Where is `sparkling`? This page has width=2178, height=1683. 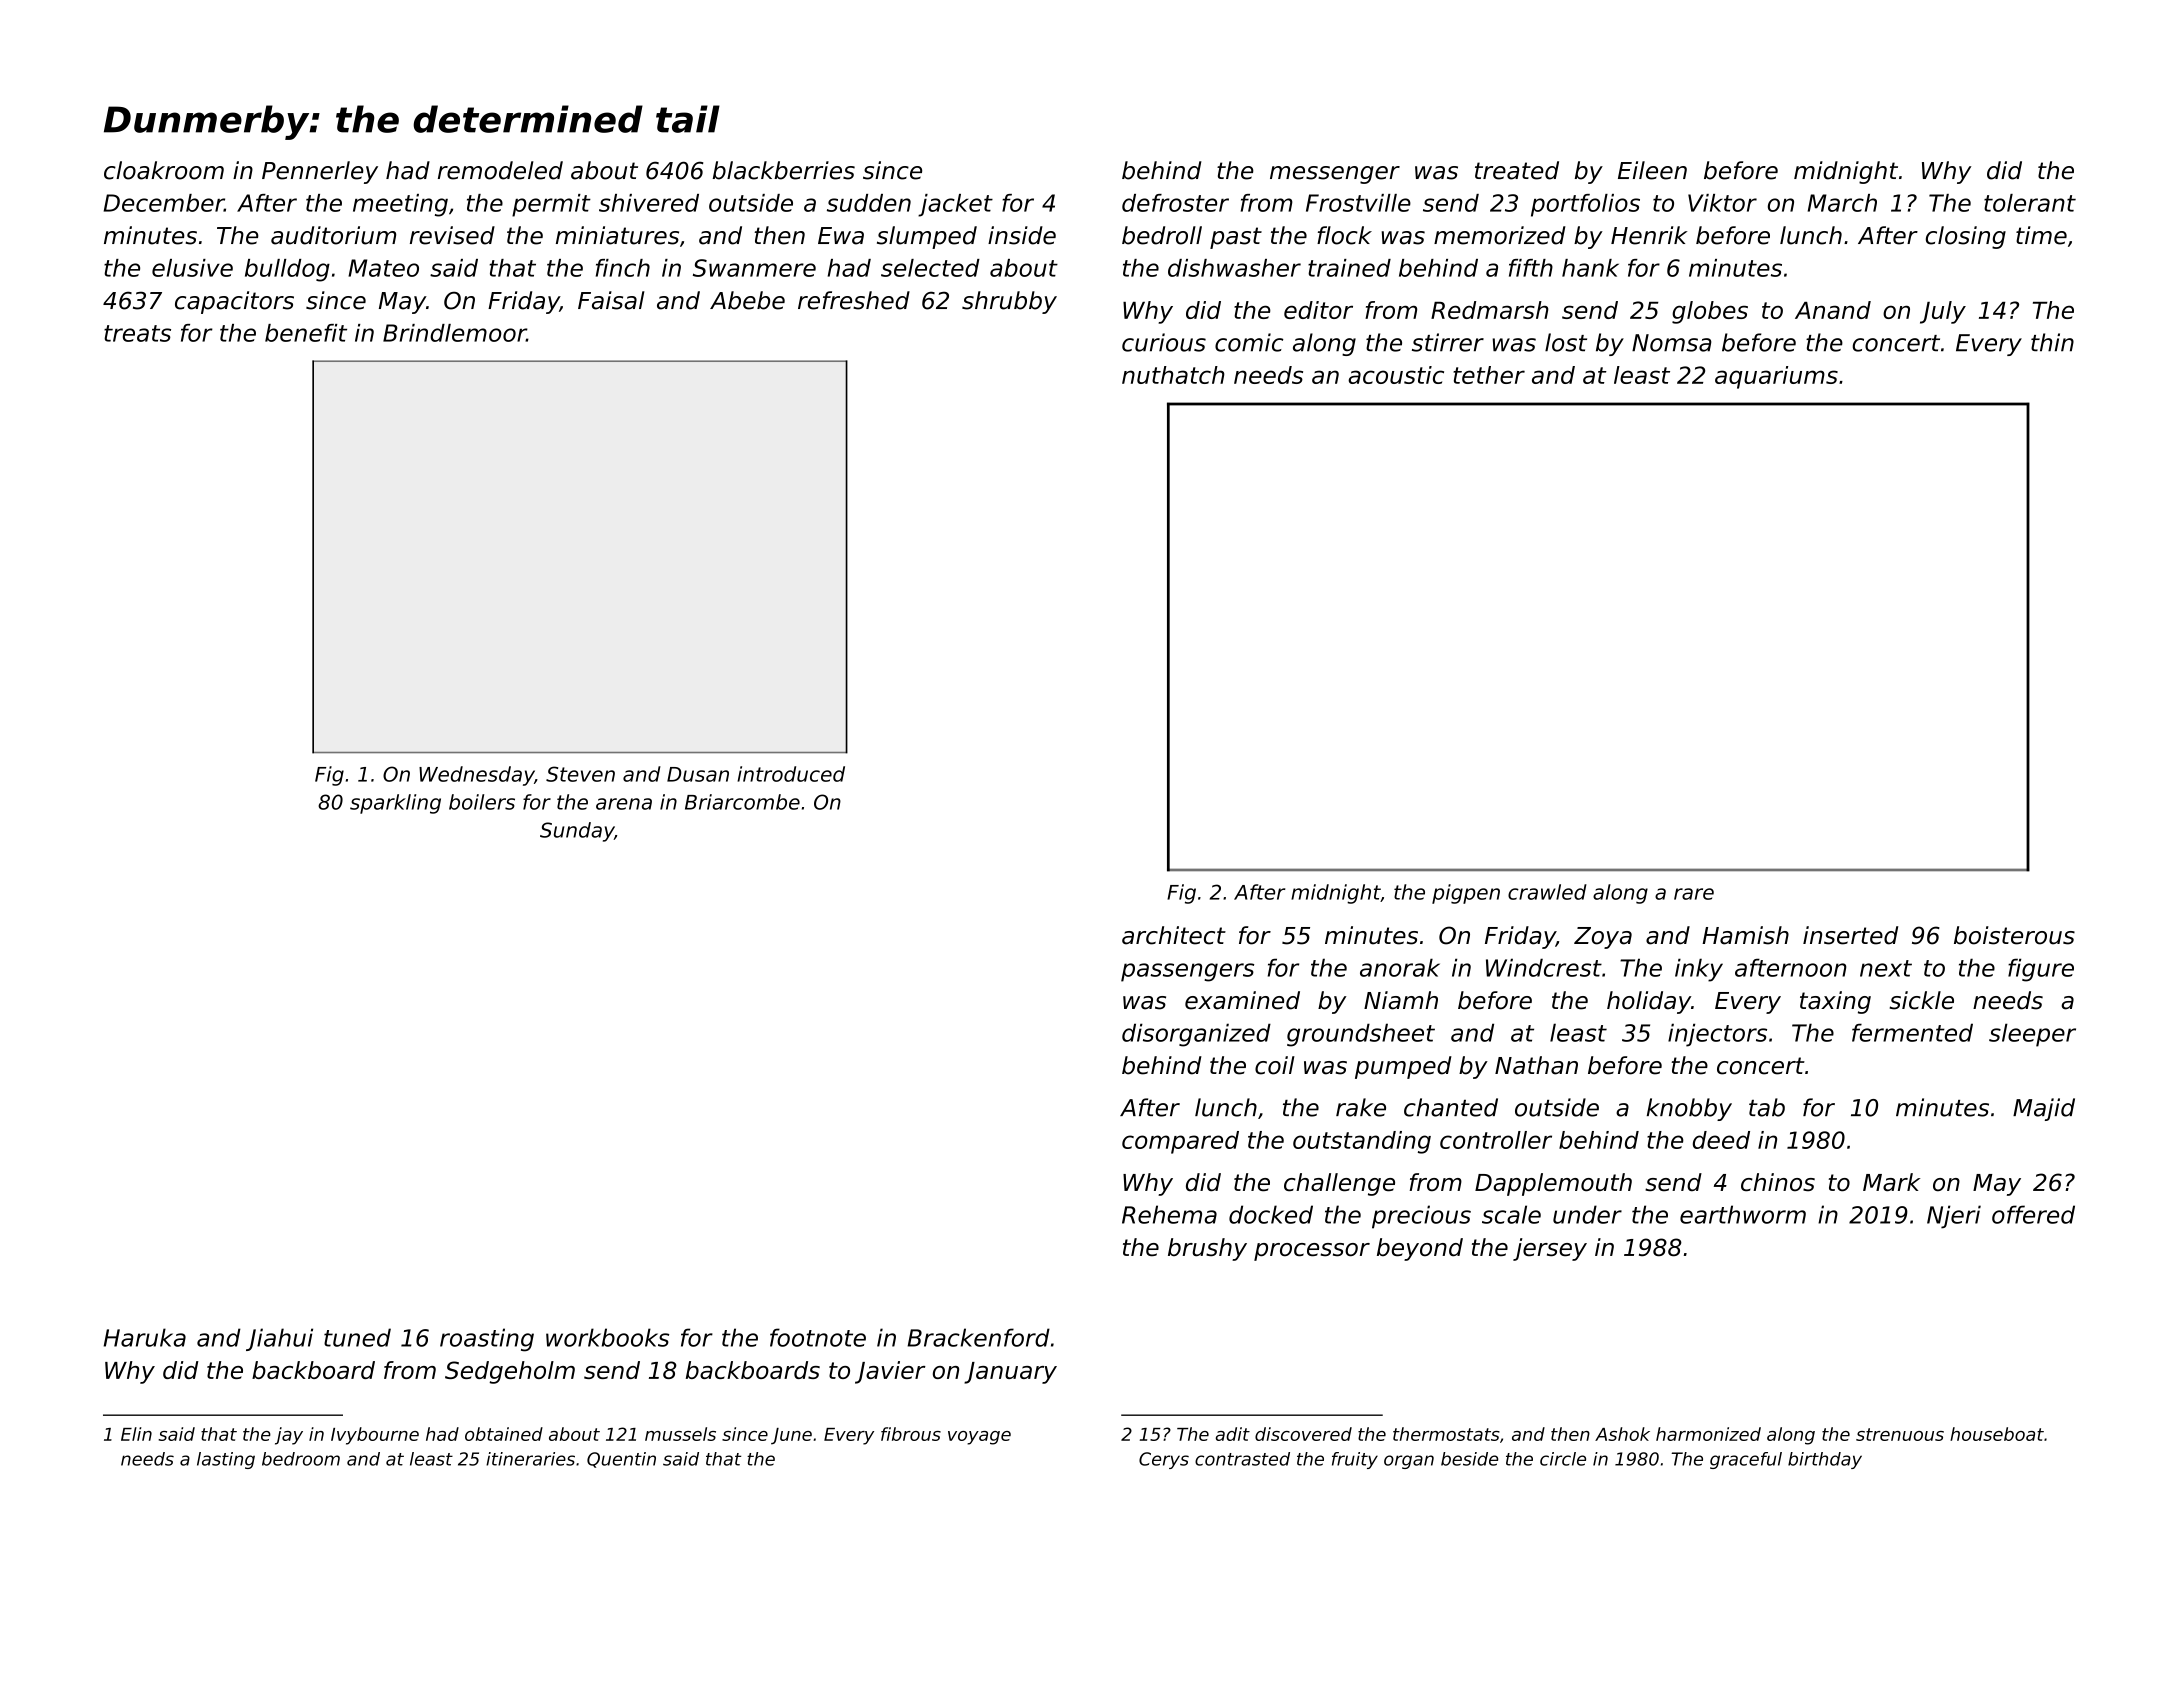 sparkling is located at coordinates (395, 804).
